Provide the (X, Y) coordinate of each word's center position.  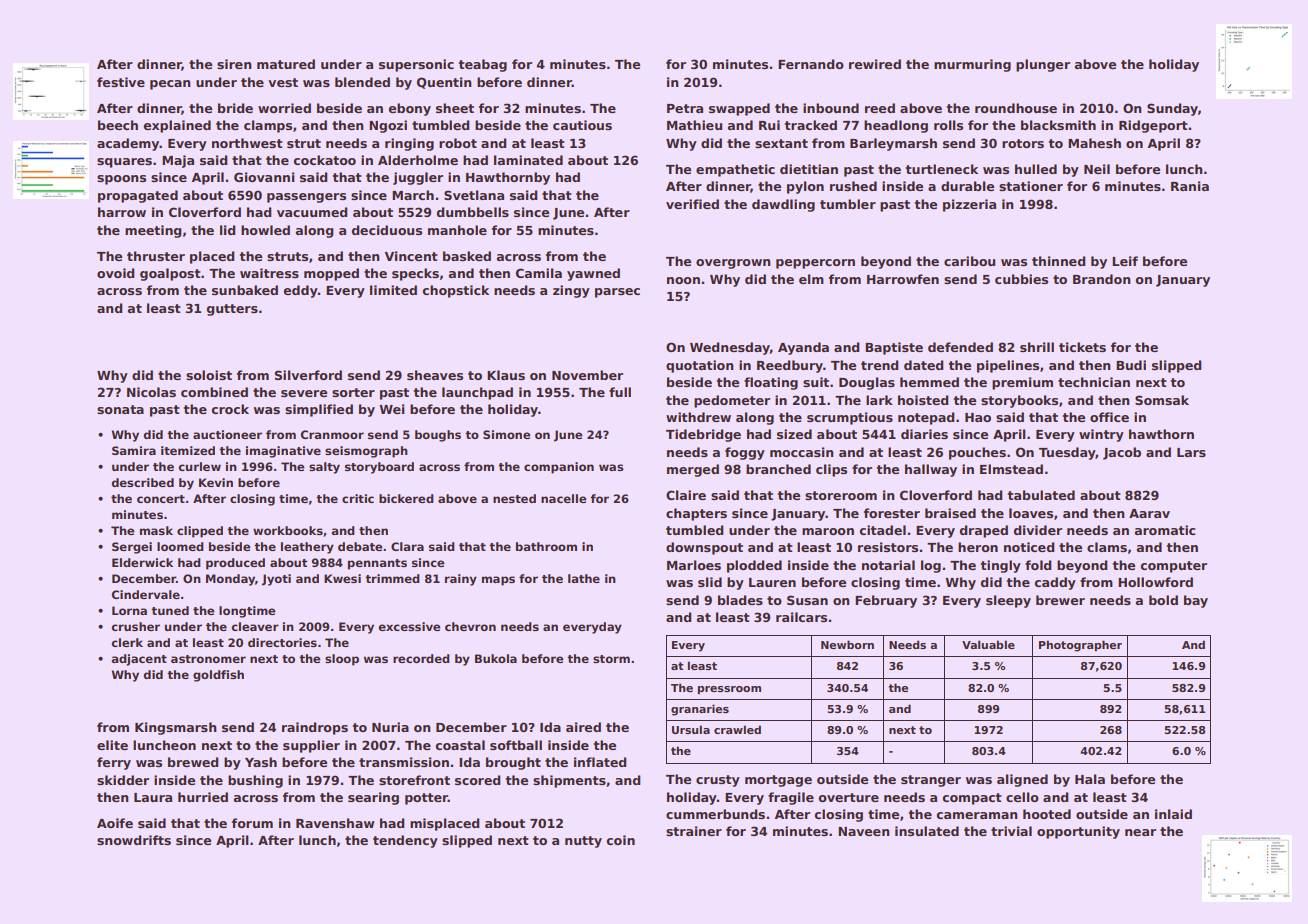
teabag (483, 65)
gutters (232, 310)
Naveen (864, 831)
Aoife (115, 823)
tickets (1082, 347)
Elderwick (142, 562)
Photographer (1080, 646)
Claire (686, 495)
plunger (1043, 65)
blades (740, 600)
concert (161, 499)
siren (234, 64)
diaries (924, 434)
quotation (700, 366)
